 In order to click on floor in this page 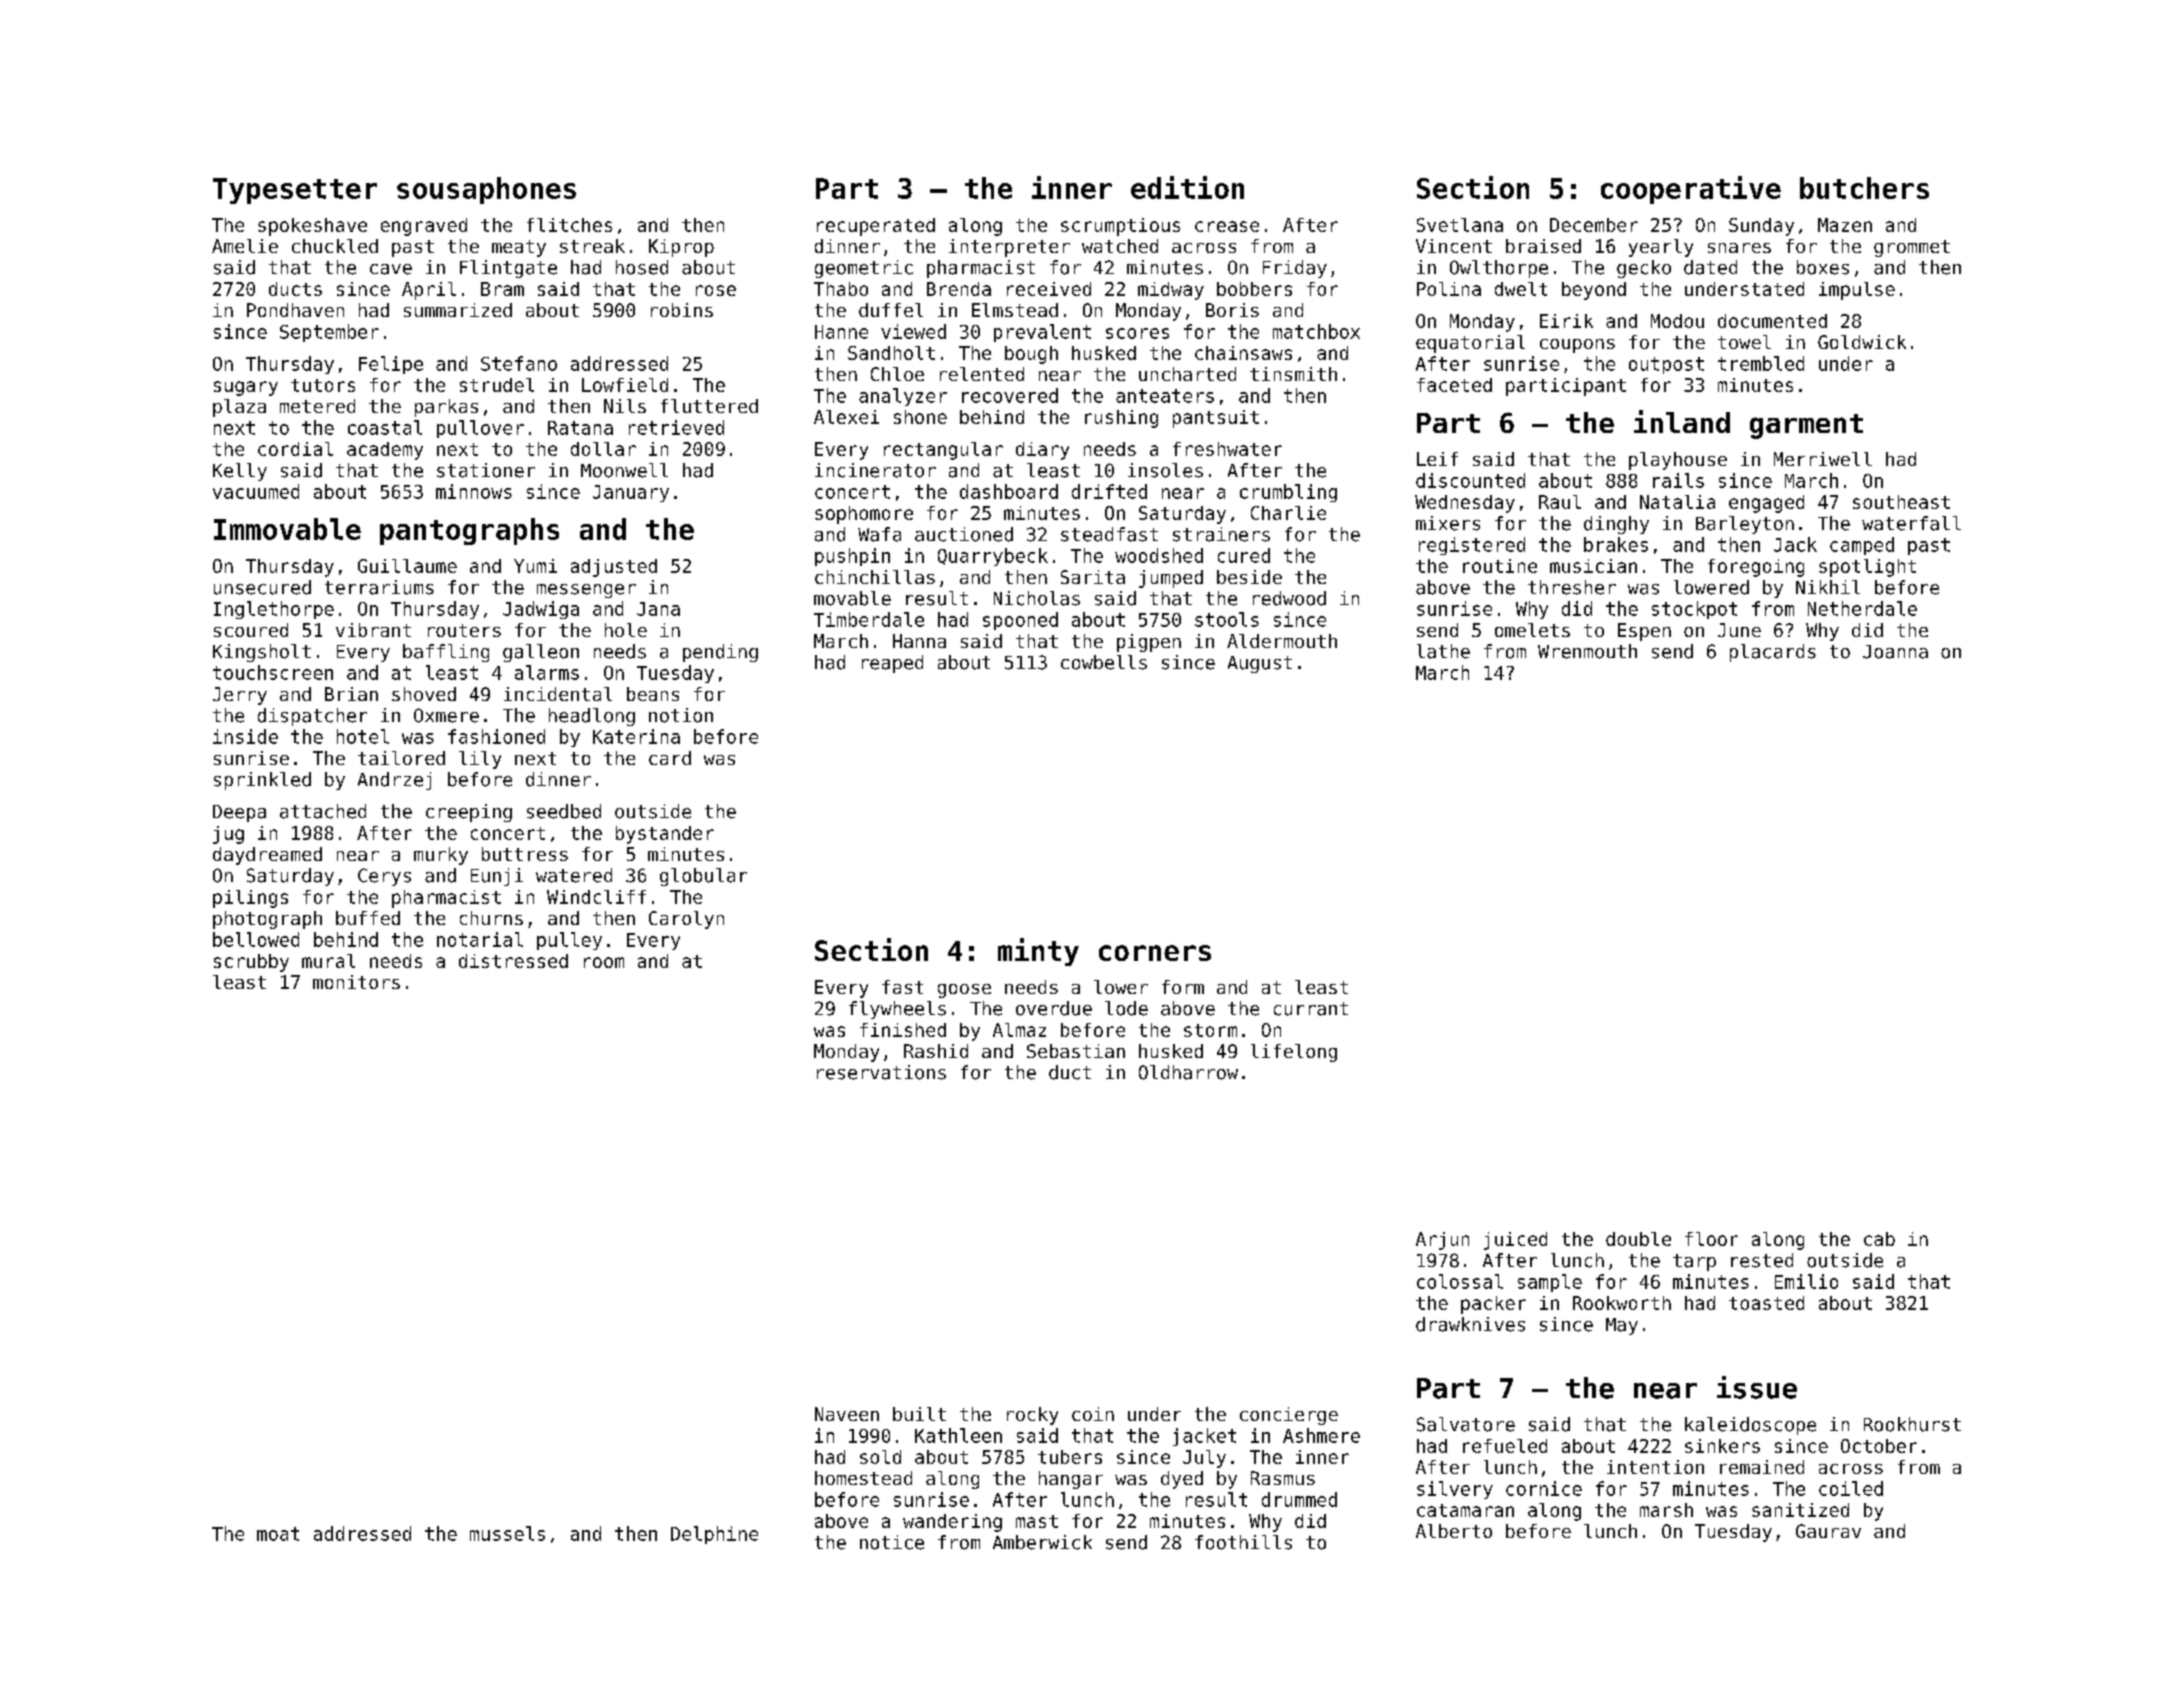, I will do `click(1711, 1239)`.
